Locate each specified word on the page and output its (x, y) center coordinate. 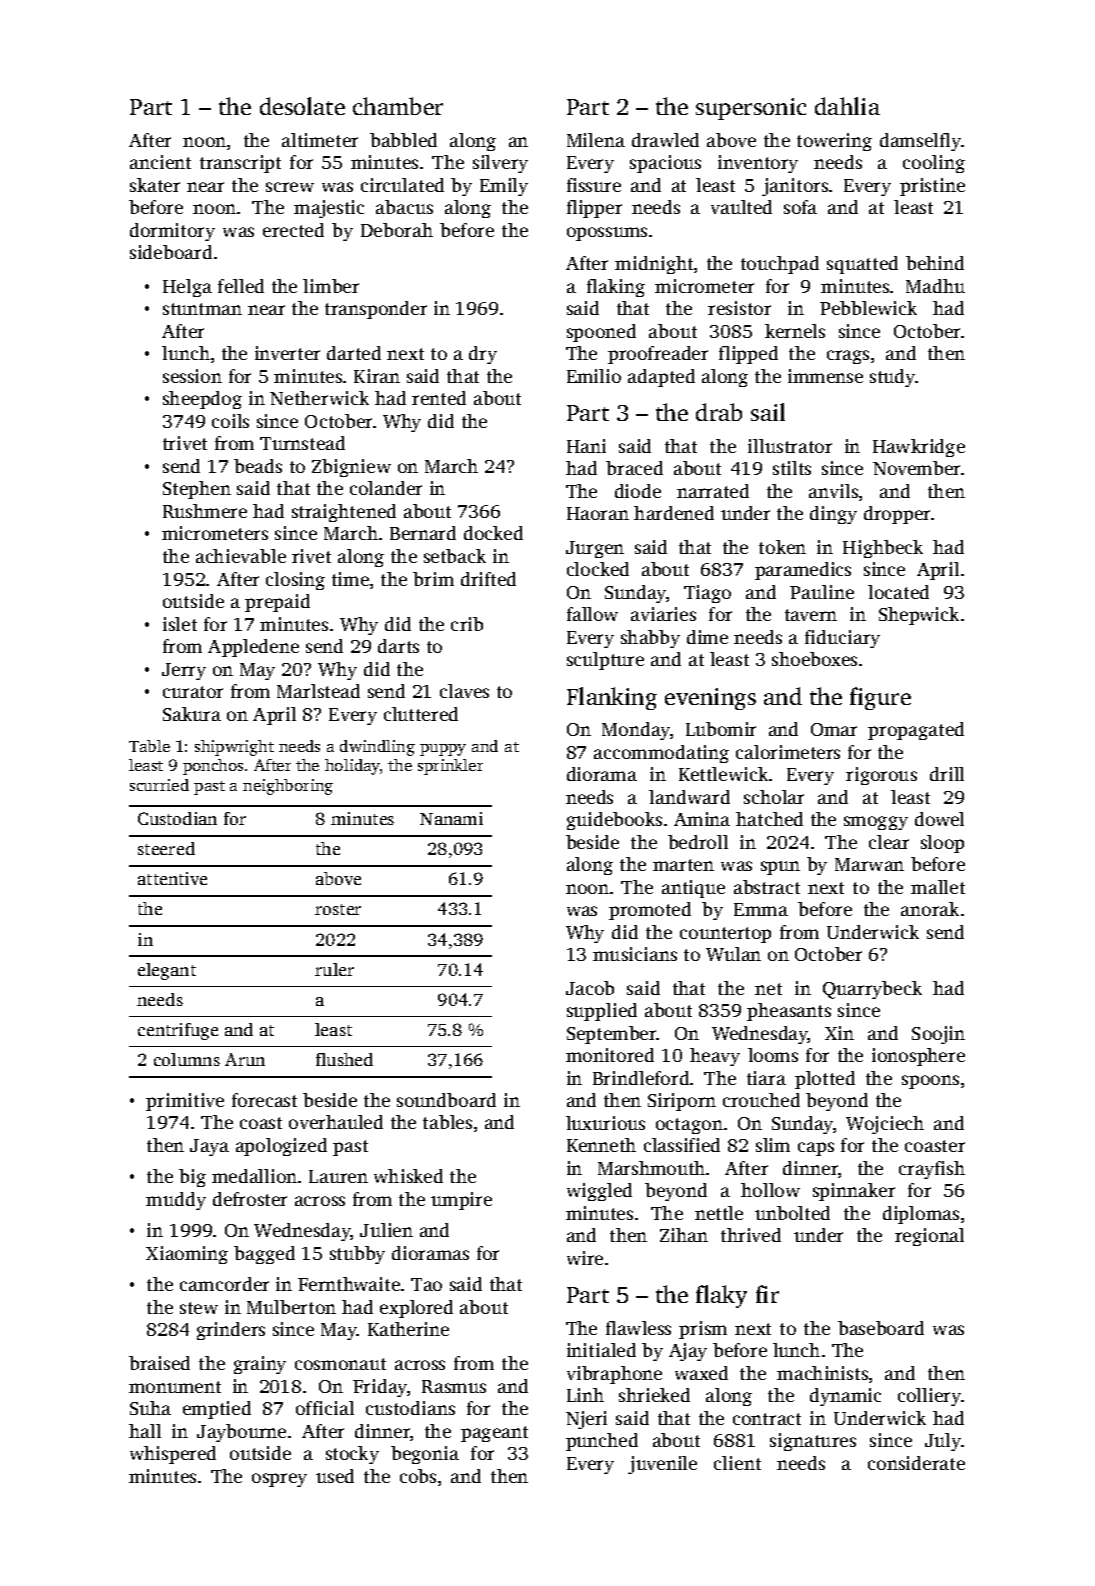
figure (880, 698)
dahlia (847, 106)
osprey (279, 1480)
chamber (398, 106)
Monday (636, 731)
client (737, 1463)
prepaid (277, 603)
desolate (302, 106)
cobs (418, 1476)
